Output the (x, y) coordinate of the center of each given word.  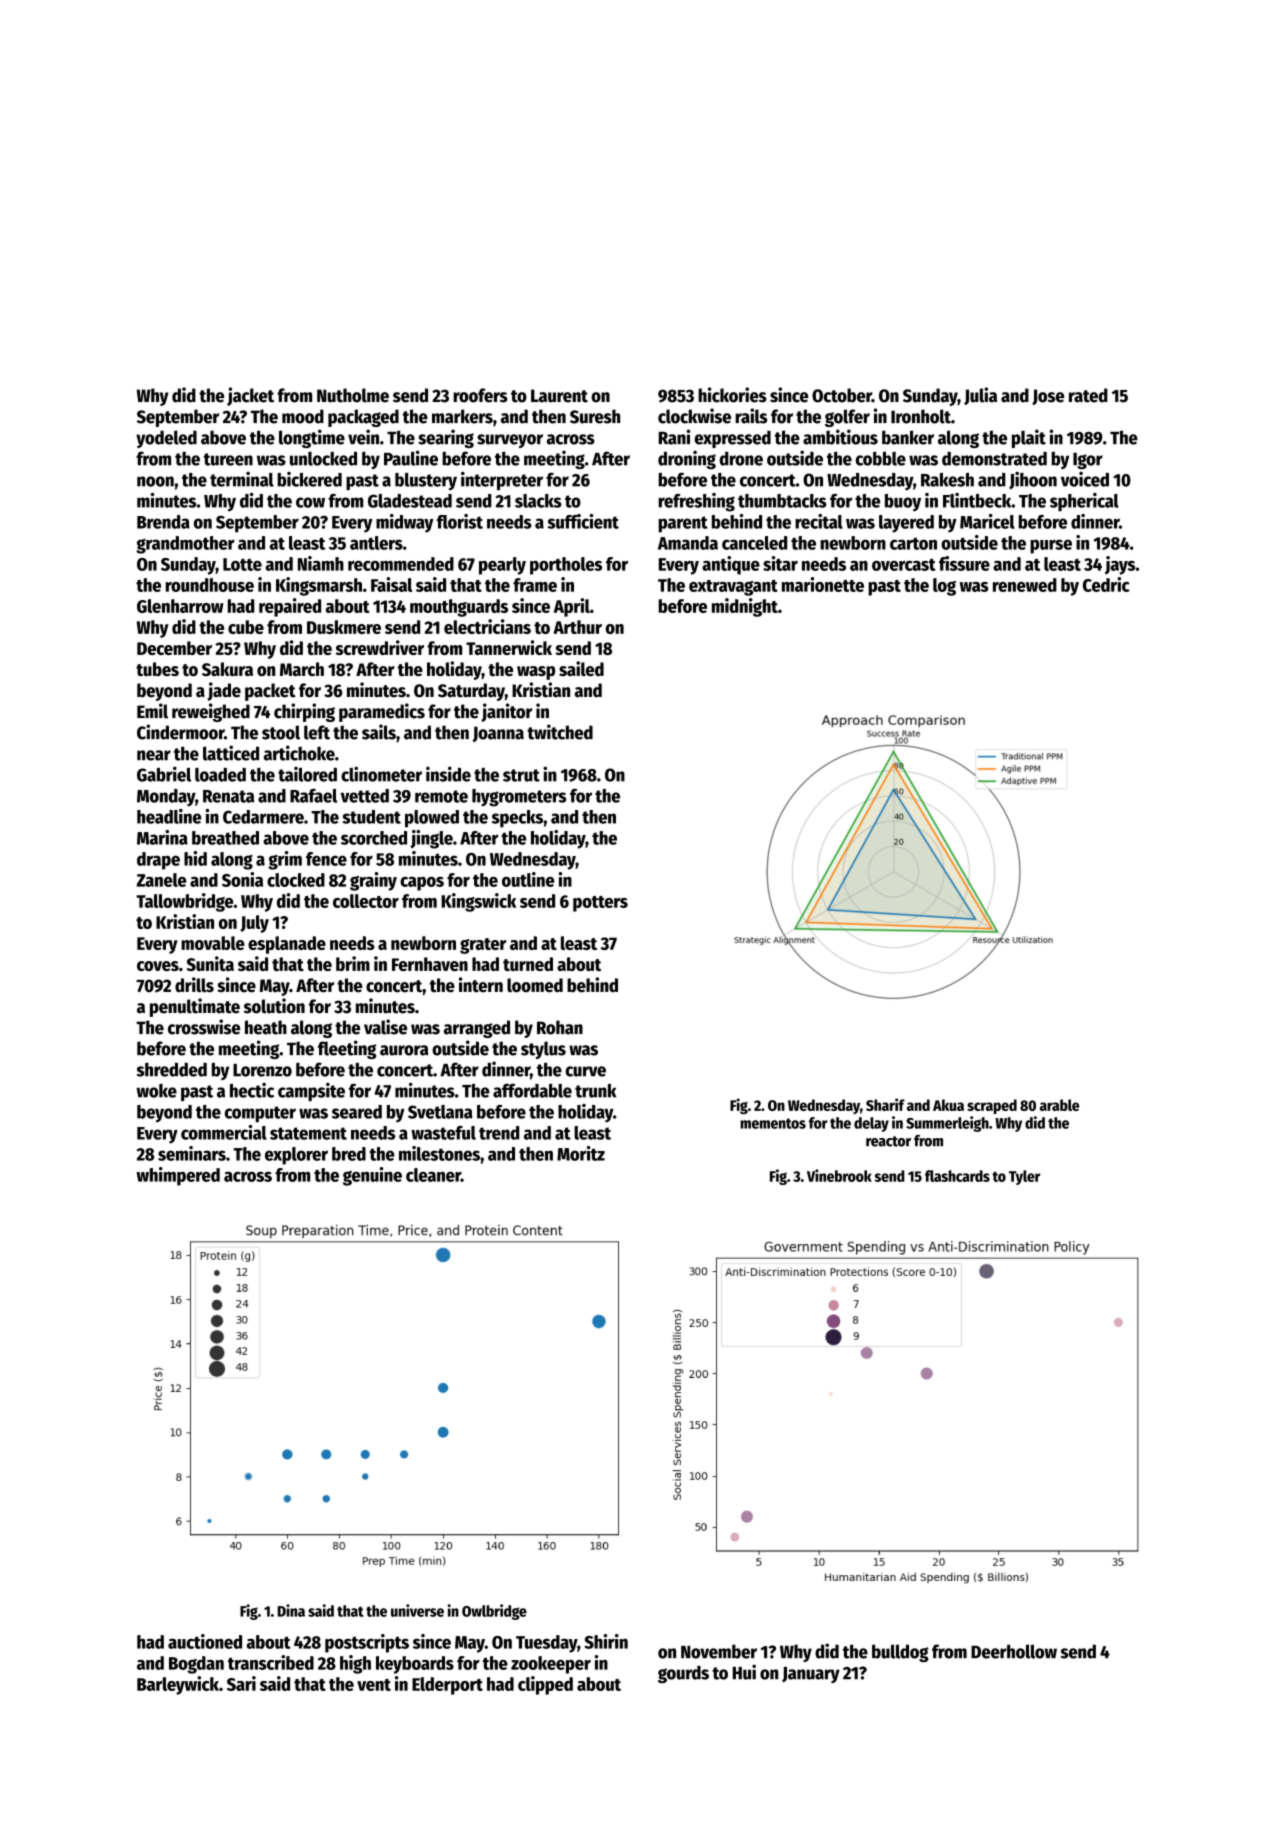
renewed (1025, 585)
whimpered (178, 1176)
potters (600, 904)
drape (158, 861)
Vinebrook (839, 1175)
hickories (732, 395)
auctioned (205, 1641)
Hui (744, 1672)
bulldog (900, 1653)
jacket (250, 396)
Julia (980, 396)
